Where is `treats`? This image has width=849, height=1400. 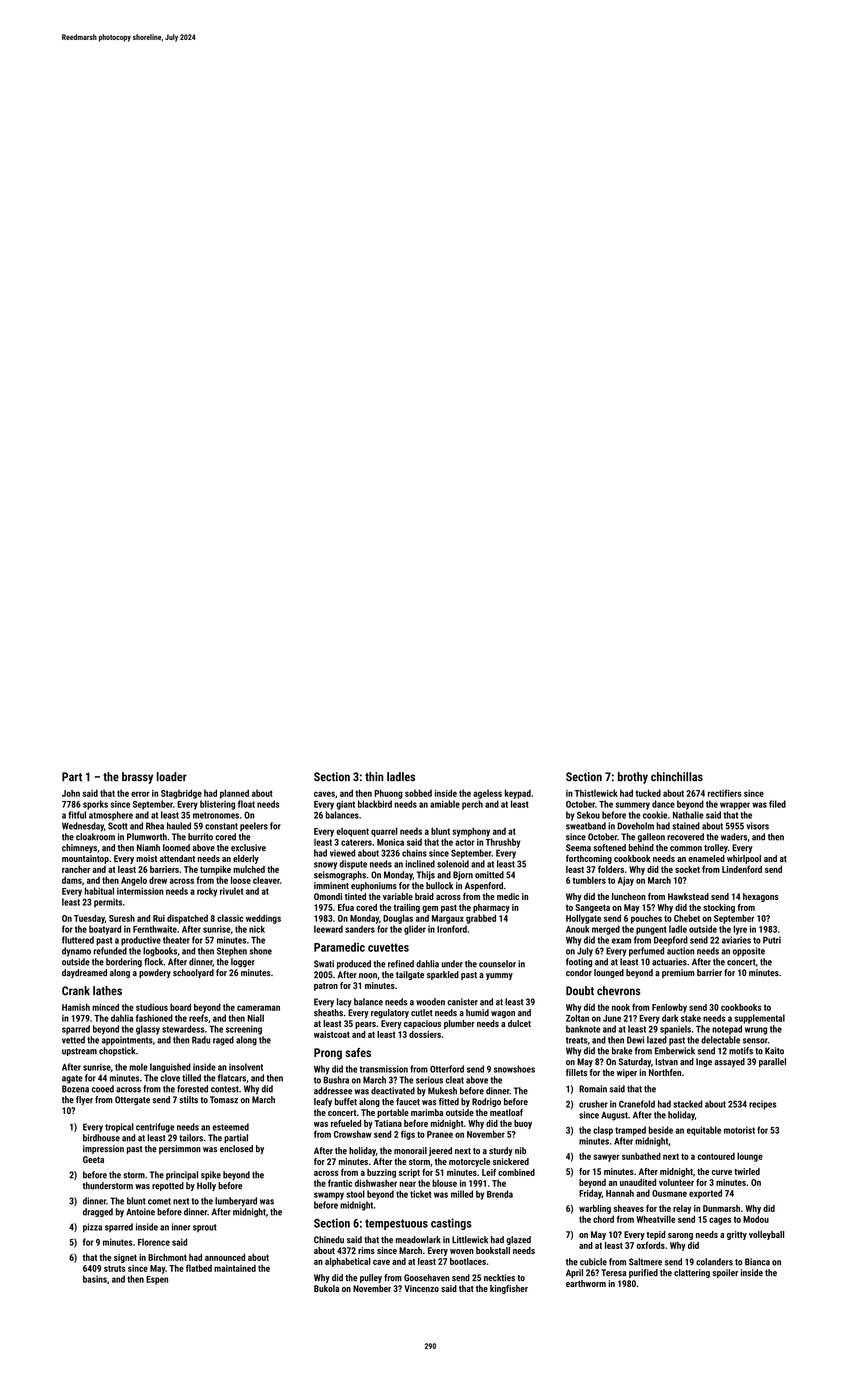 treats is located at coordinates (576, 1040).
